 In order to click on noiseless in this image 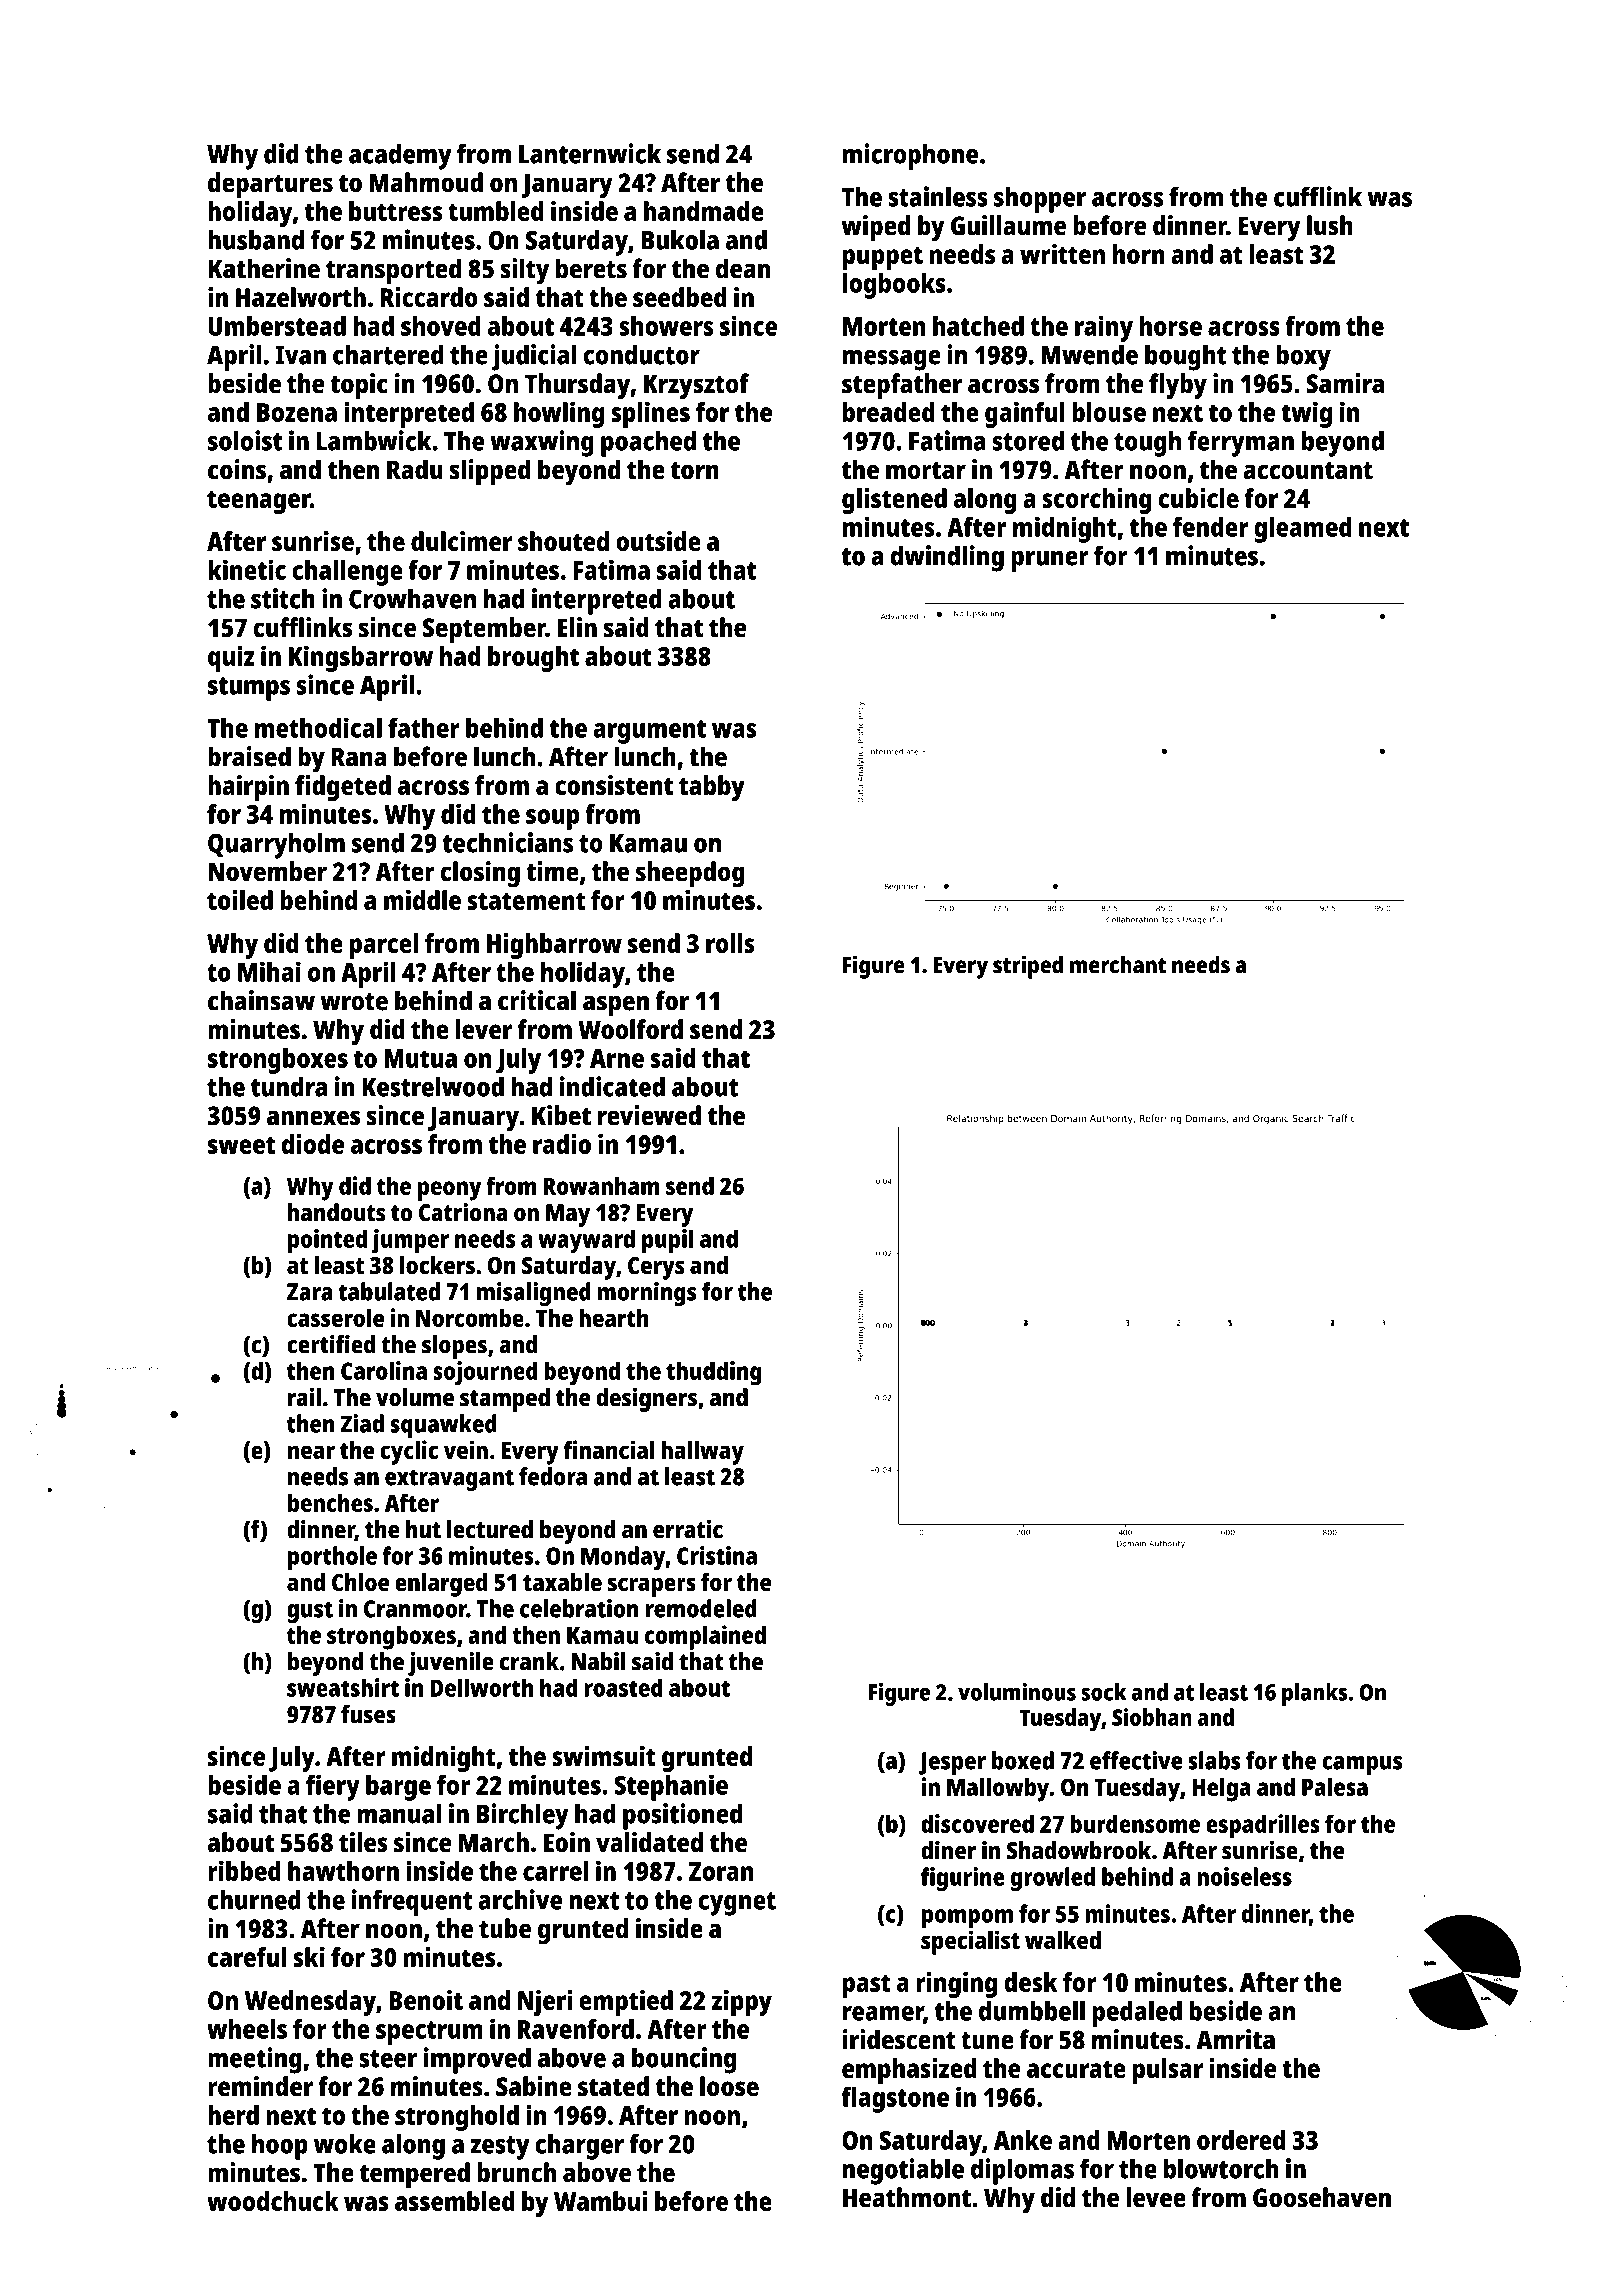, I will do `click(1244, 1876)`.
